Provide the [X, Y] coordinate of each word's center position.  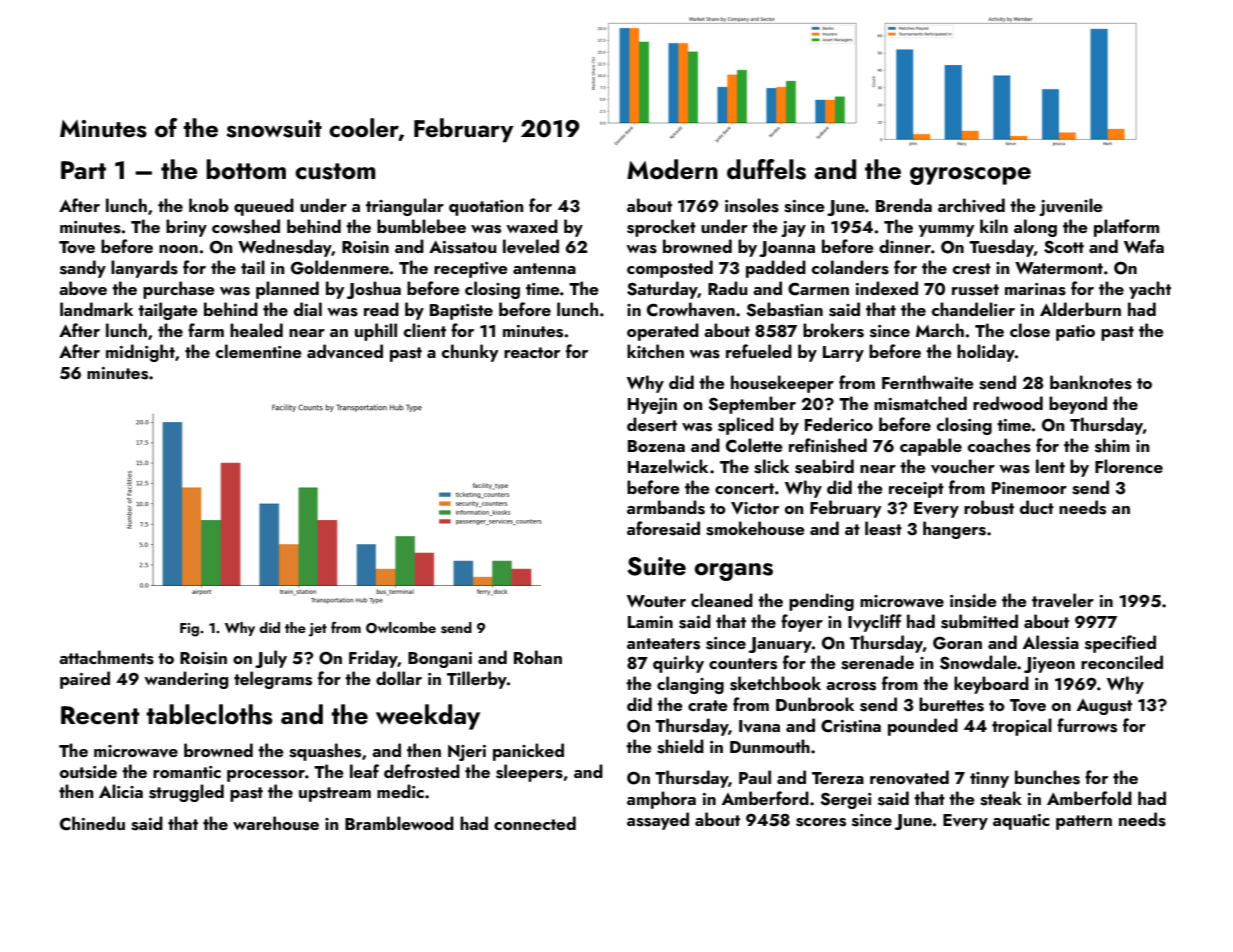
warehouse [276, 823]
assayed [658, 821]
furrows [1087, 725]
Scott [1064, 247]
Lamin [650, 622]
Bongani [440, 660]
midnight [140, 353]
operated [663, 332]
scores [821, 822]
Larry [843, 354]
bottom [246, 169]
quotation [486, 208]
